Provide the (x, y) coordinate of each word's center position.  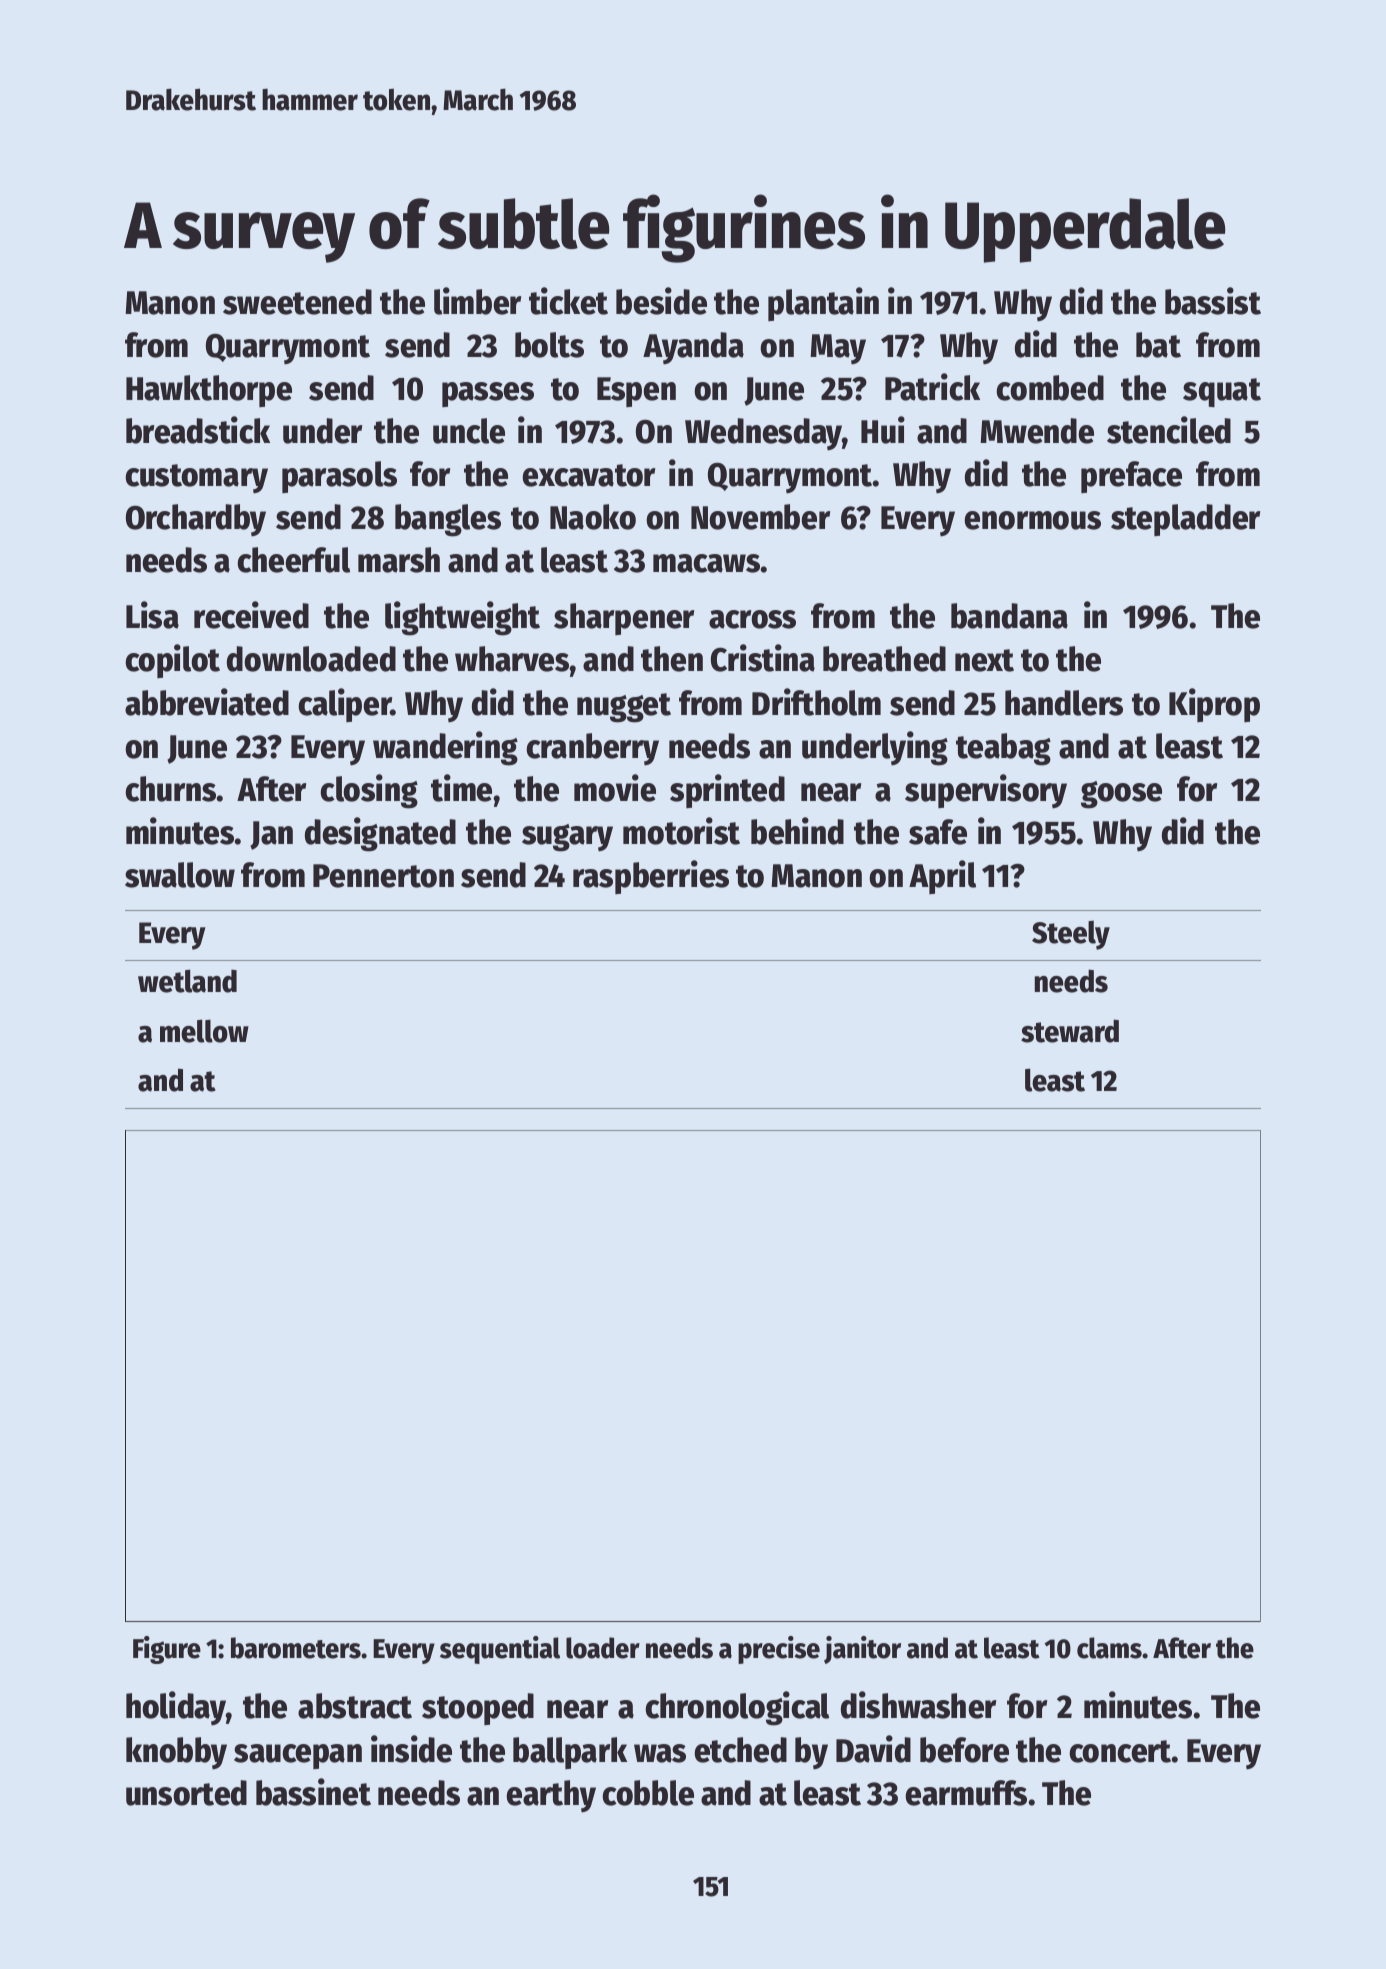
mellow (204, 1031)
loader (603, 1648)
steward (1070, 1031)
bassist (1213, 301)
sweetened (297, 302)
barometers (296, 1648)
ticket (568, 301)
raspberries (651, 877)
